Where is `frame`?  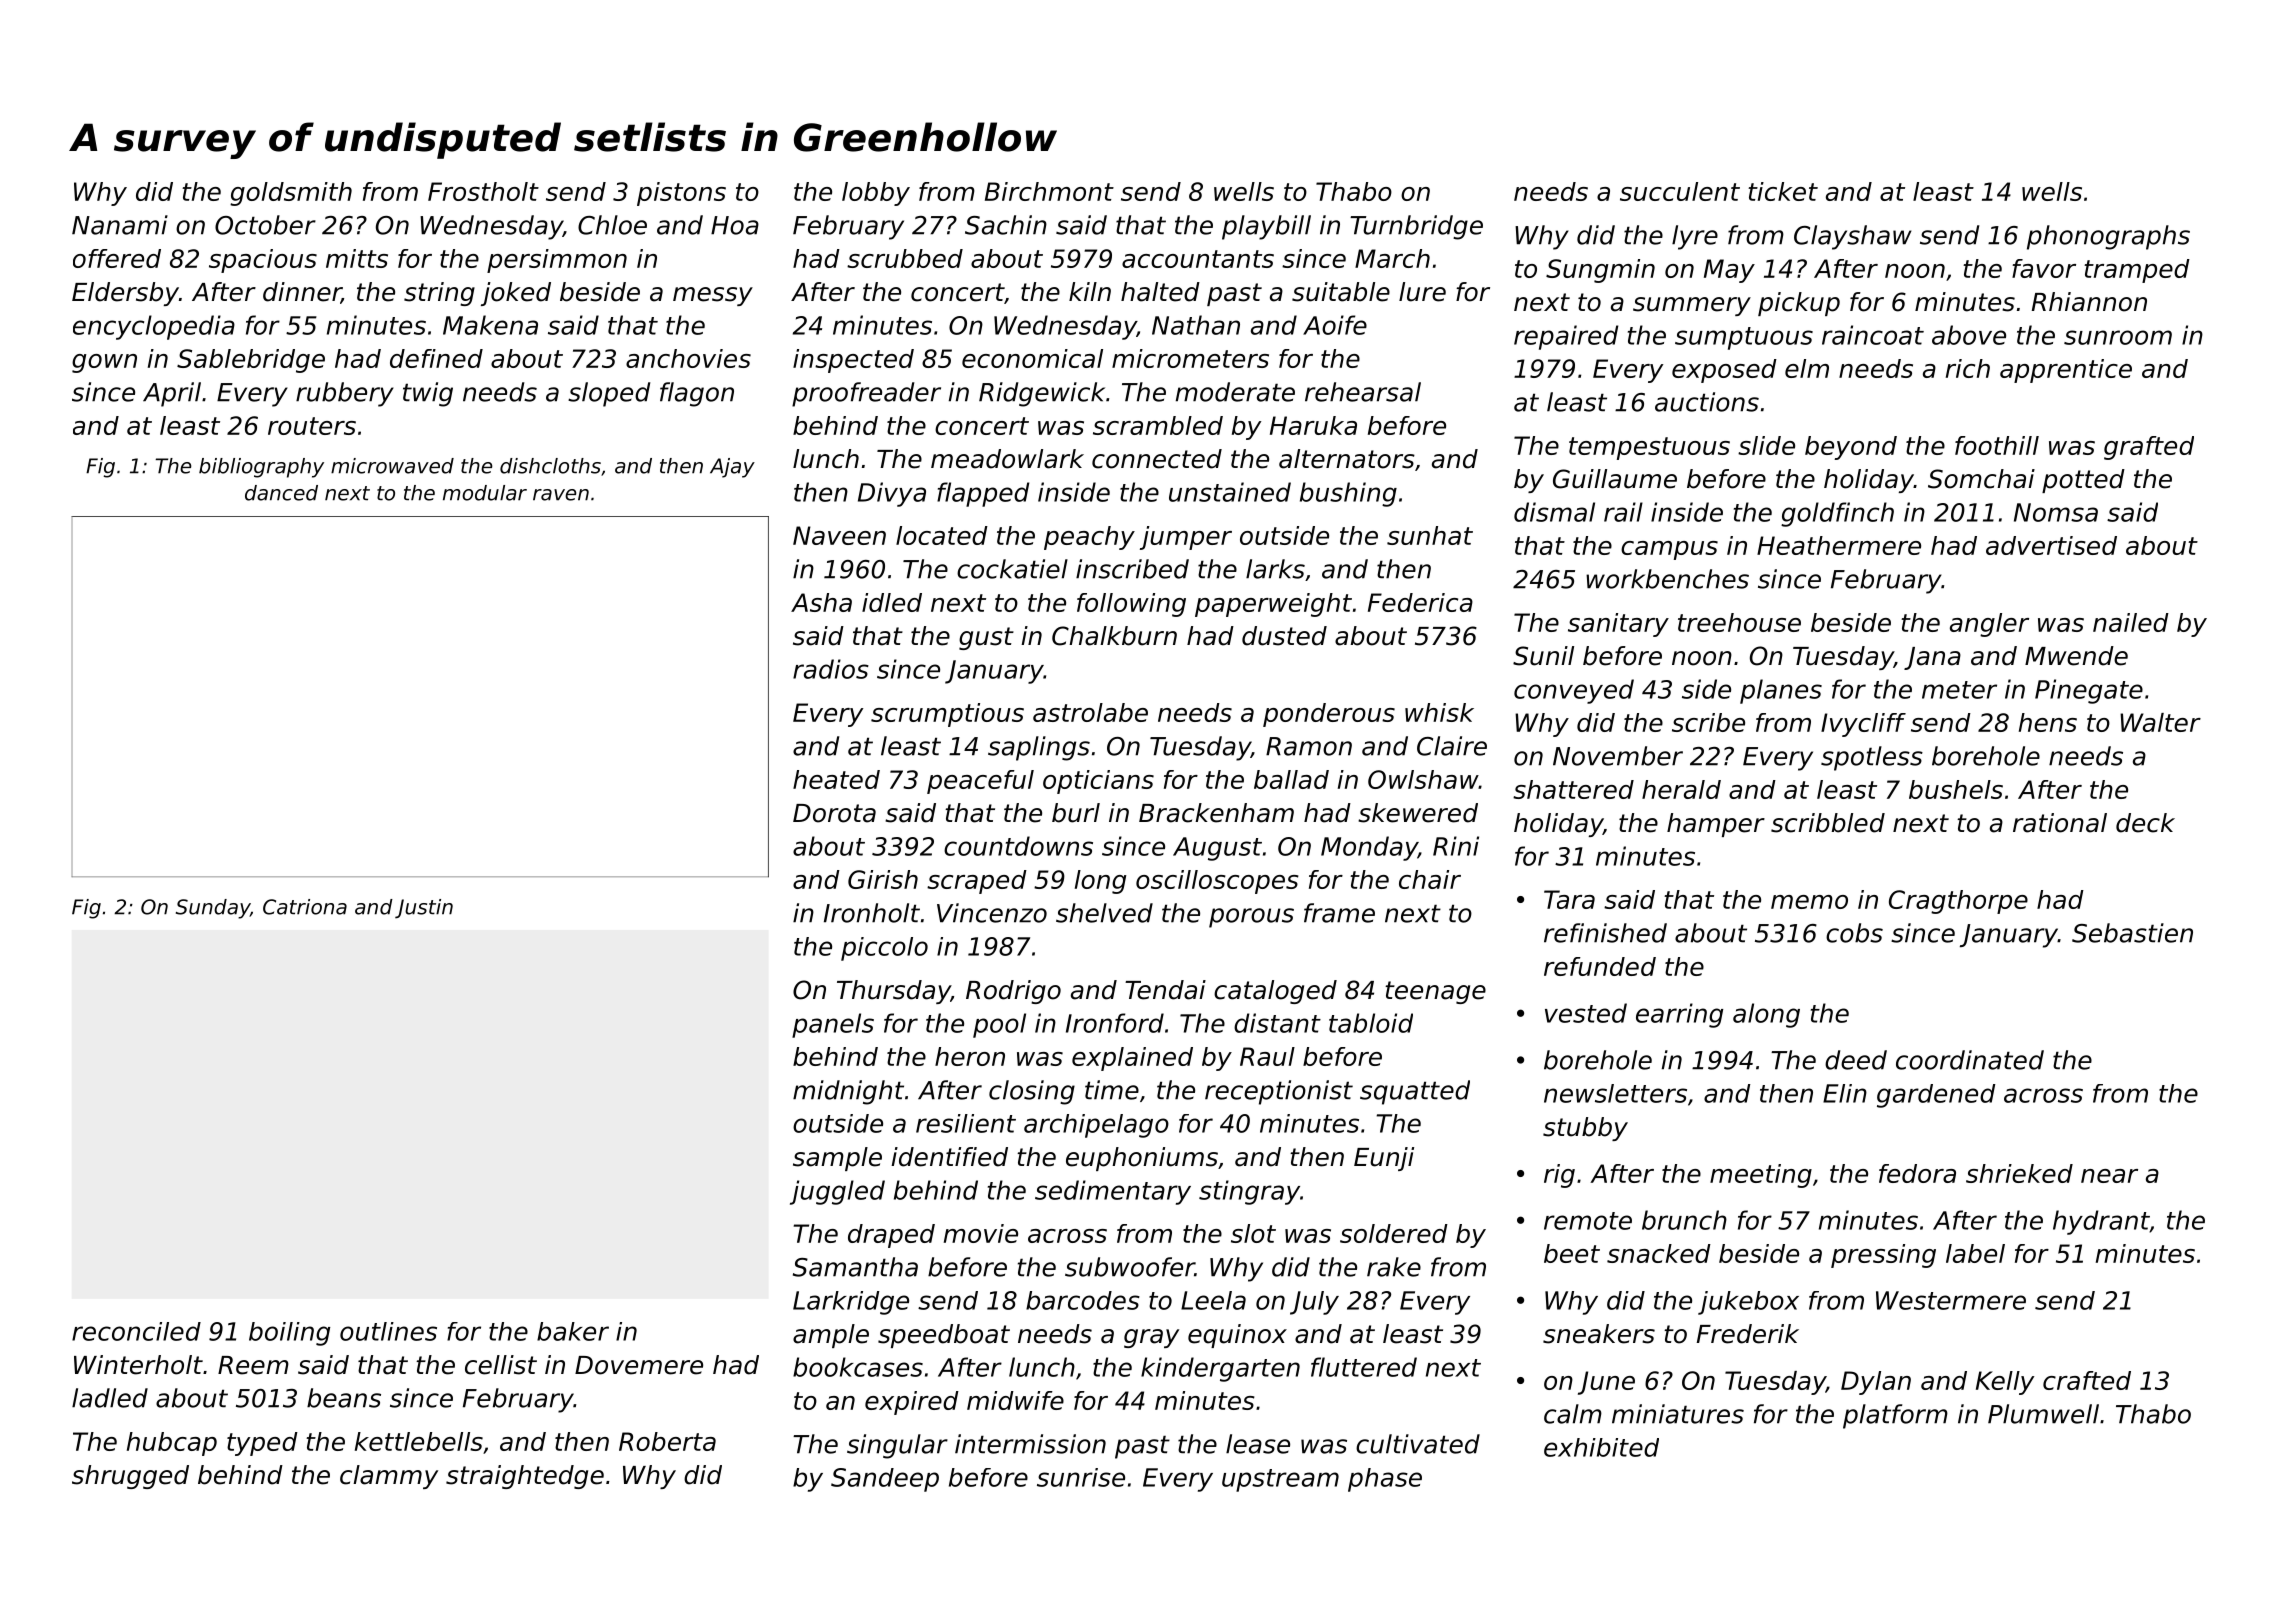
frame is located at coordinates (1339, 913).
